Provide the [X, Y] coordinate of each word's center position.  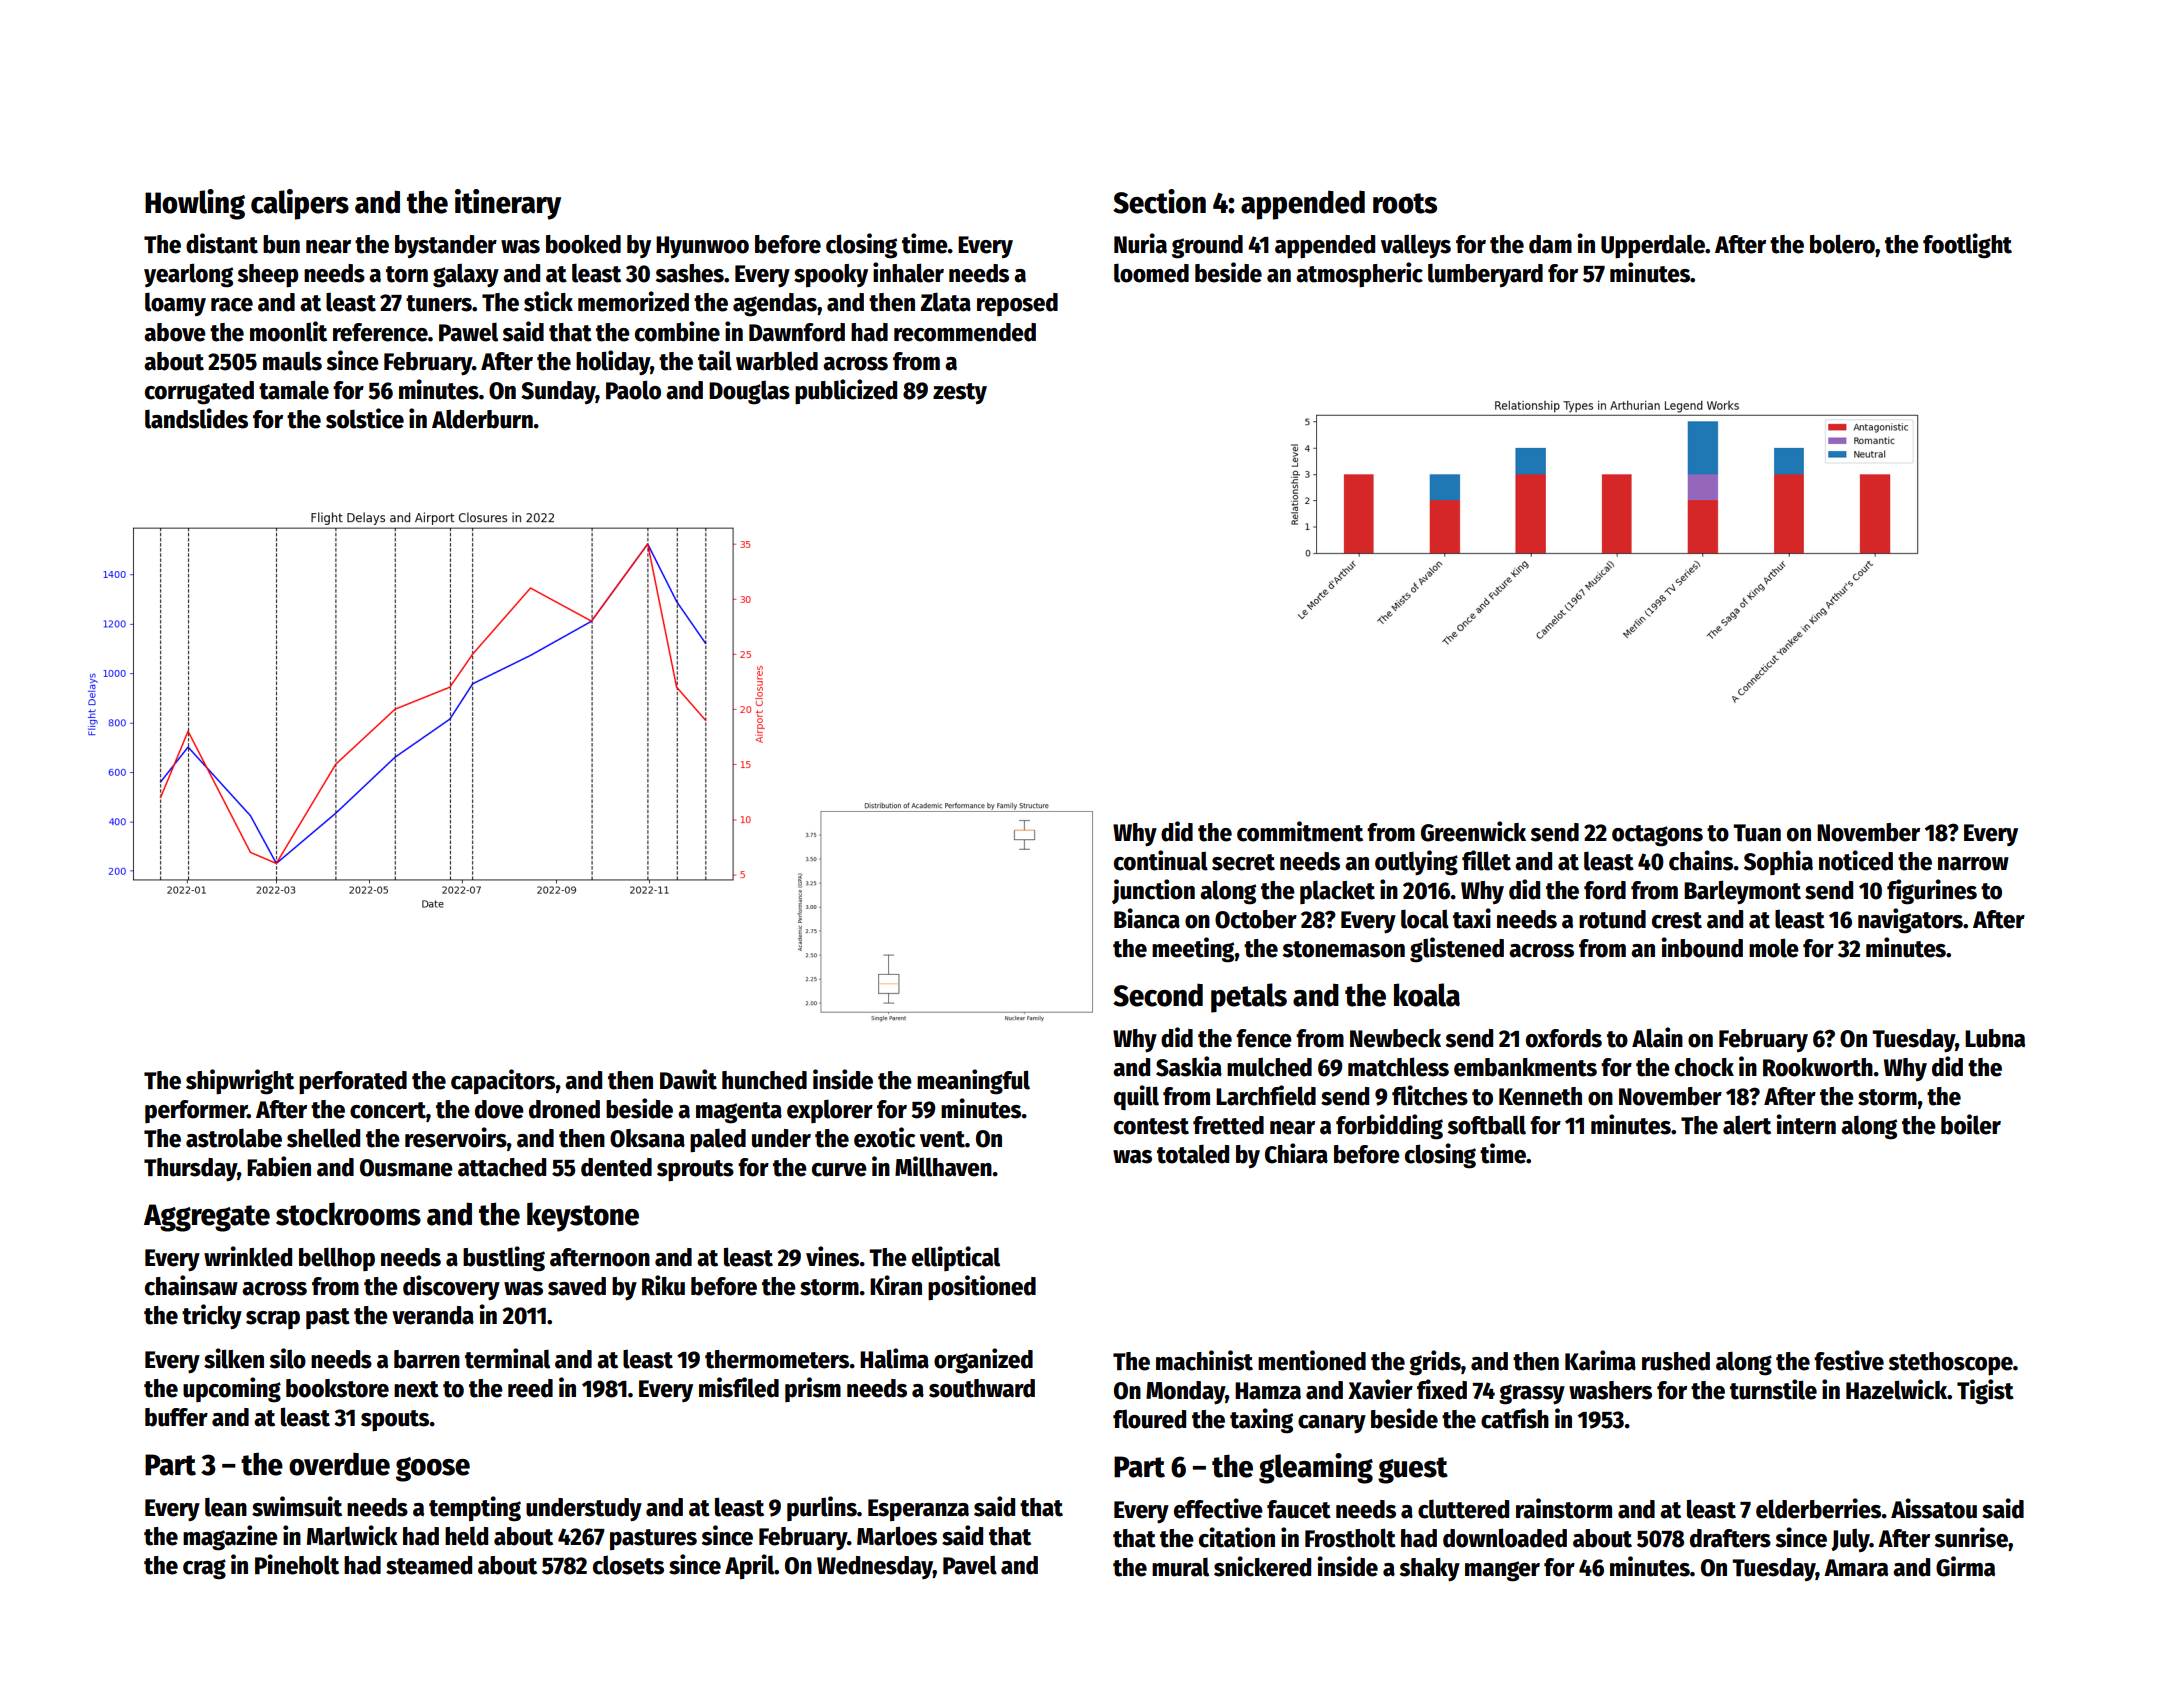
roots [1405, 203]
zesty [960, 393]
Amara [1856, 1568]
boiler [1971, 1124]
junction [1153, 891]
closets [628, 1565]
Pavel [970, 1565]
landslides [196, 418]
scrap [273, 1320]
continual [1161, 860]
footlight [1967, 246]
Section [1159, 201]
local [1425, 919]
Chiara [1296, 1153]
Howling [195, 204]
